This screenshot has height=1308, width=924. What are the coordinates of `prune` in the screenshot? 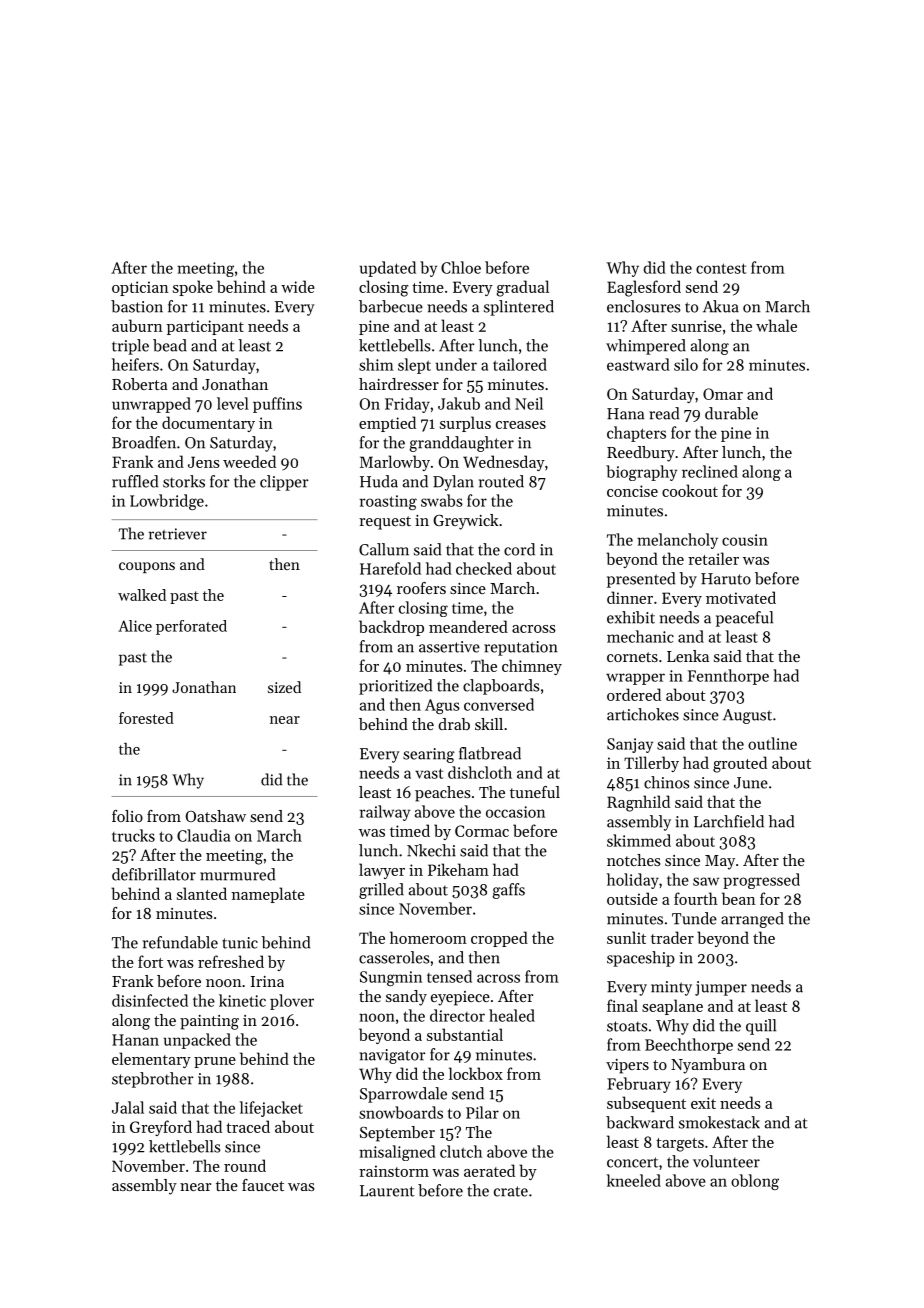 It's located at (215, 1062).
